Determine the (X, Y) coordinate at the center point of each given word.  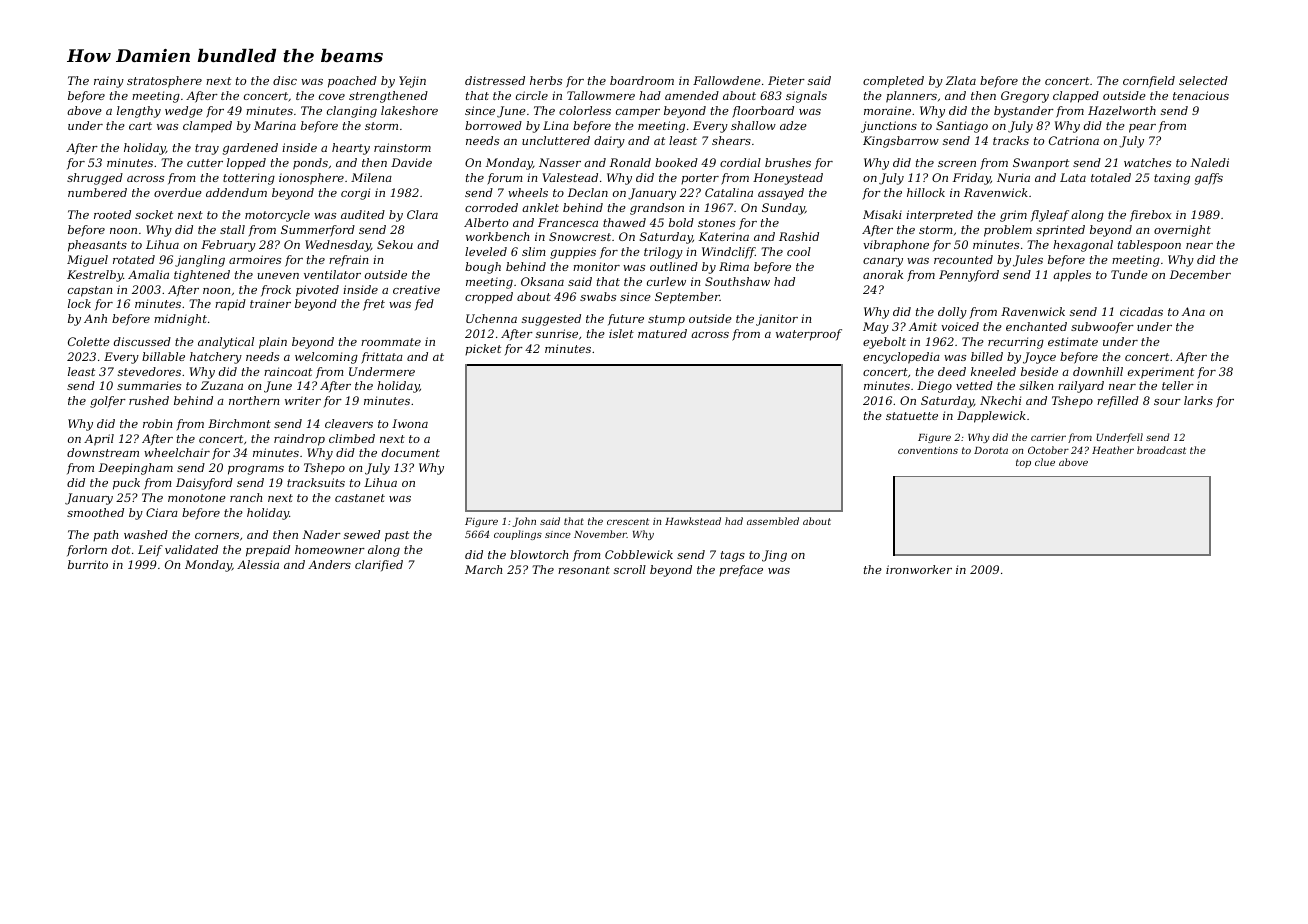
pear (1142, 128)
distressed (495, 80)
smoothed (95, 512)
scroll (630, 569)
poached (352, 82)
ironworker (919, 569)
